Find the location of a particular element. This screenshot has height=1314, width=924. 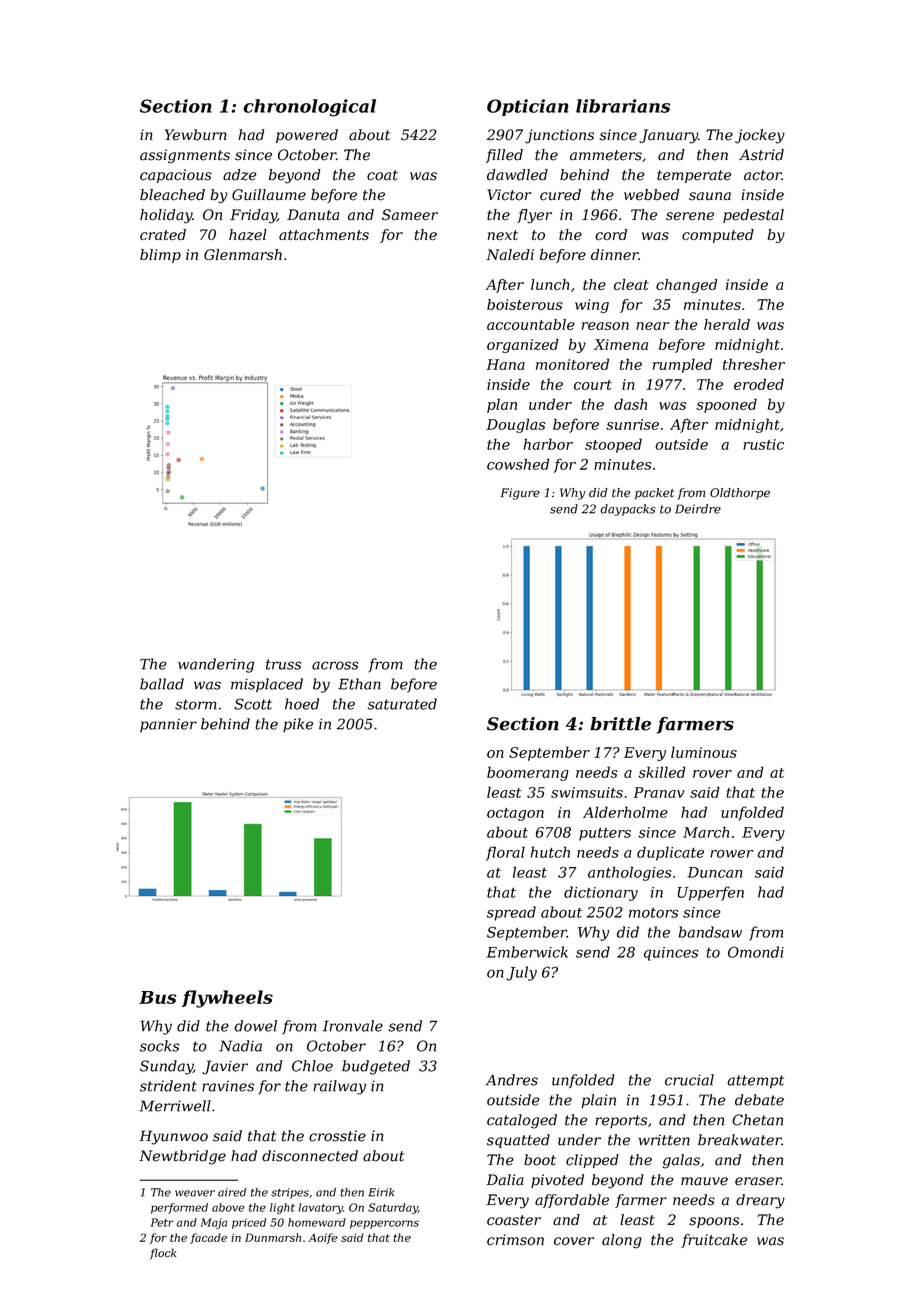

Glenmarsh is located at coordinates (243, 254).
